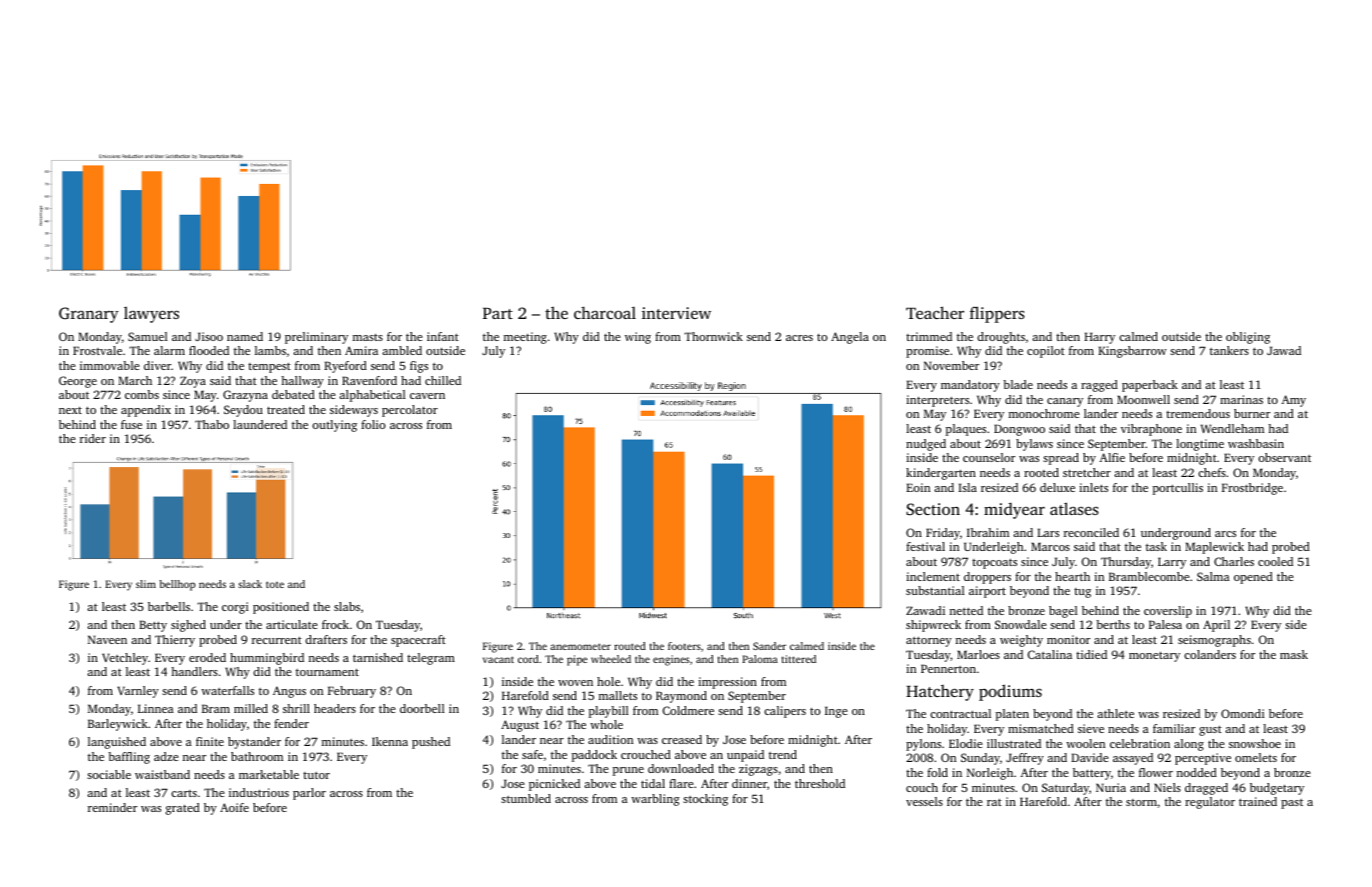  Describe the element at coordinates (146, 584) in the image. I see `slim` at that location.
